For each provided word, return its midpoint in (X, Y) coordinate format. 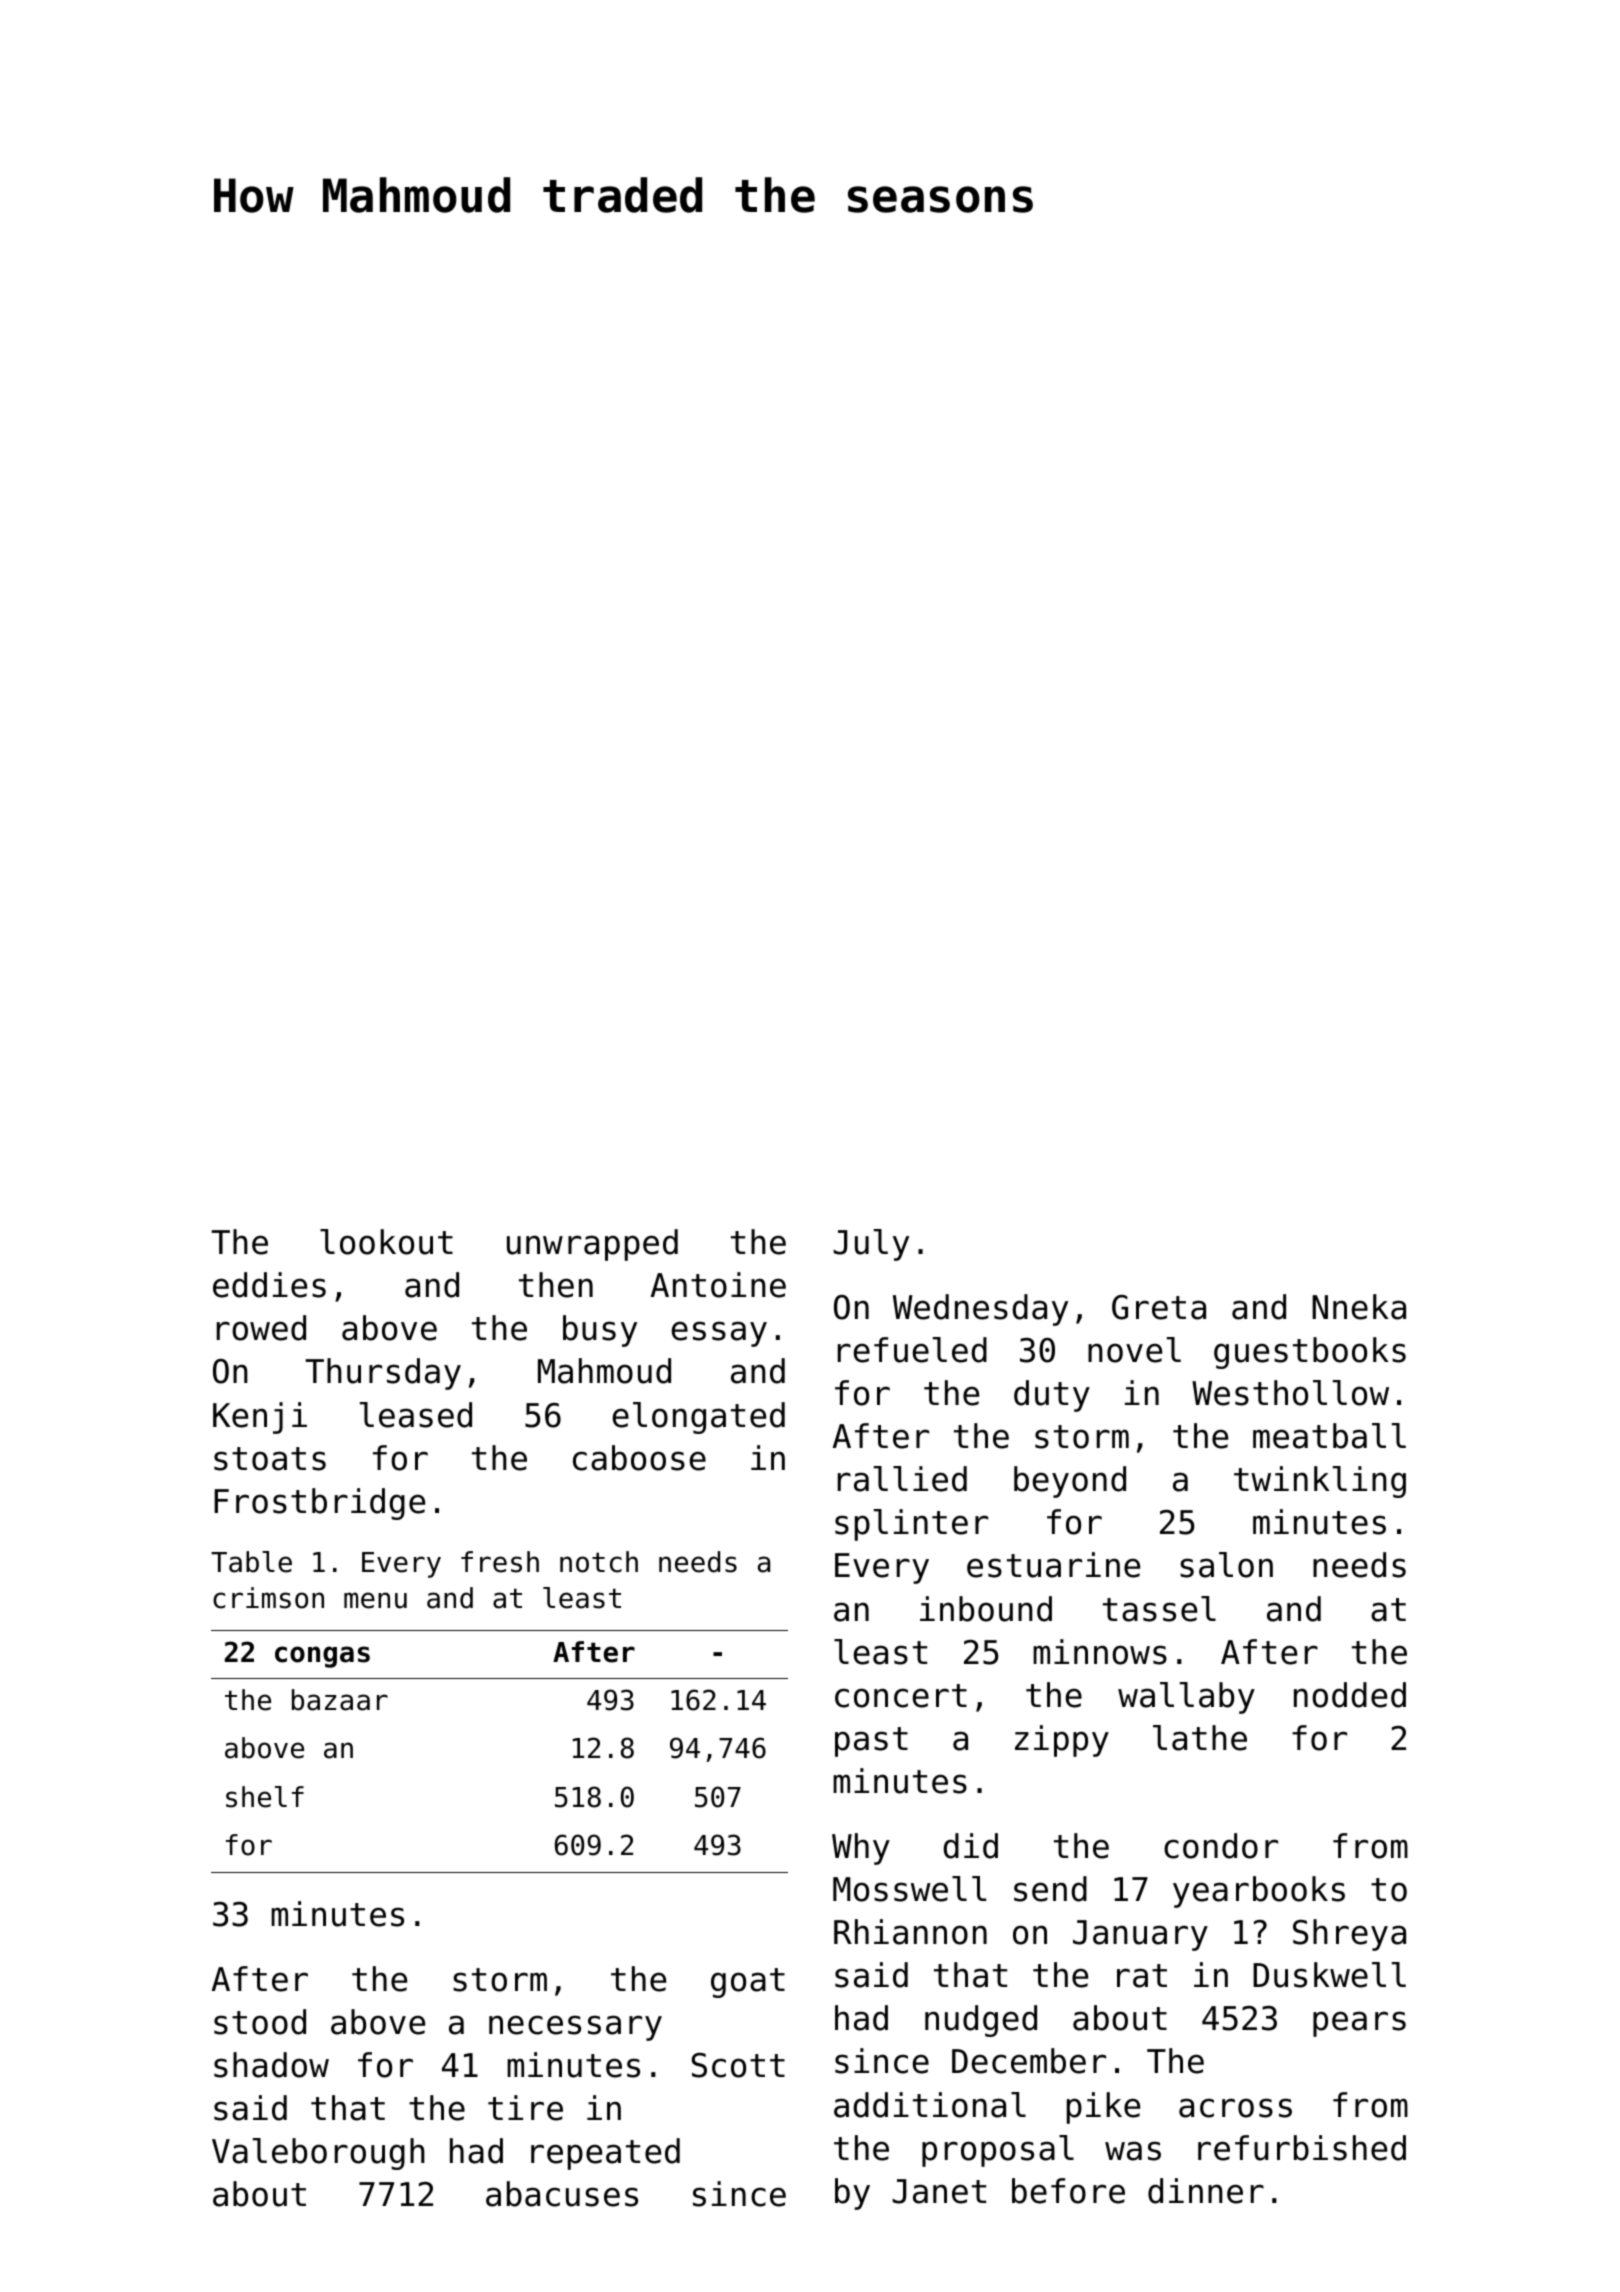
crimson (268, 1598)
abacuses (562, 2194)
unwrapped (592, 1245)
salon (1226, 1565)
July (871, 1245)
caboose (639, 1458)
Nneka (1359, 1307)
